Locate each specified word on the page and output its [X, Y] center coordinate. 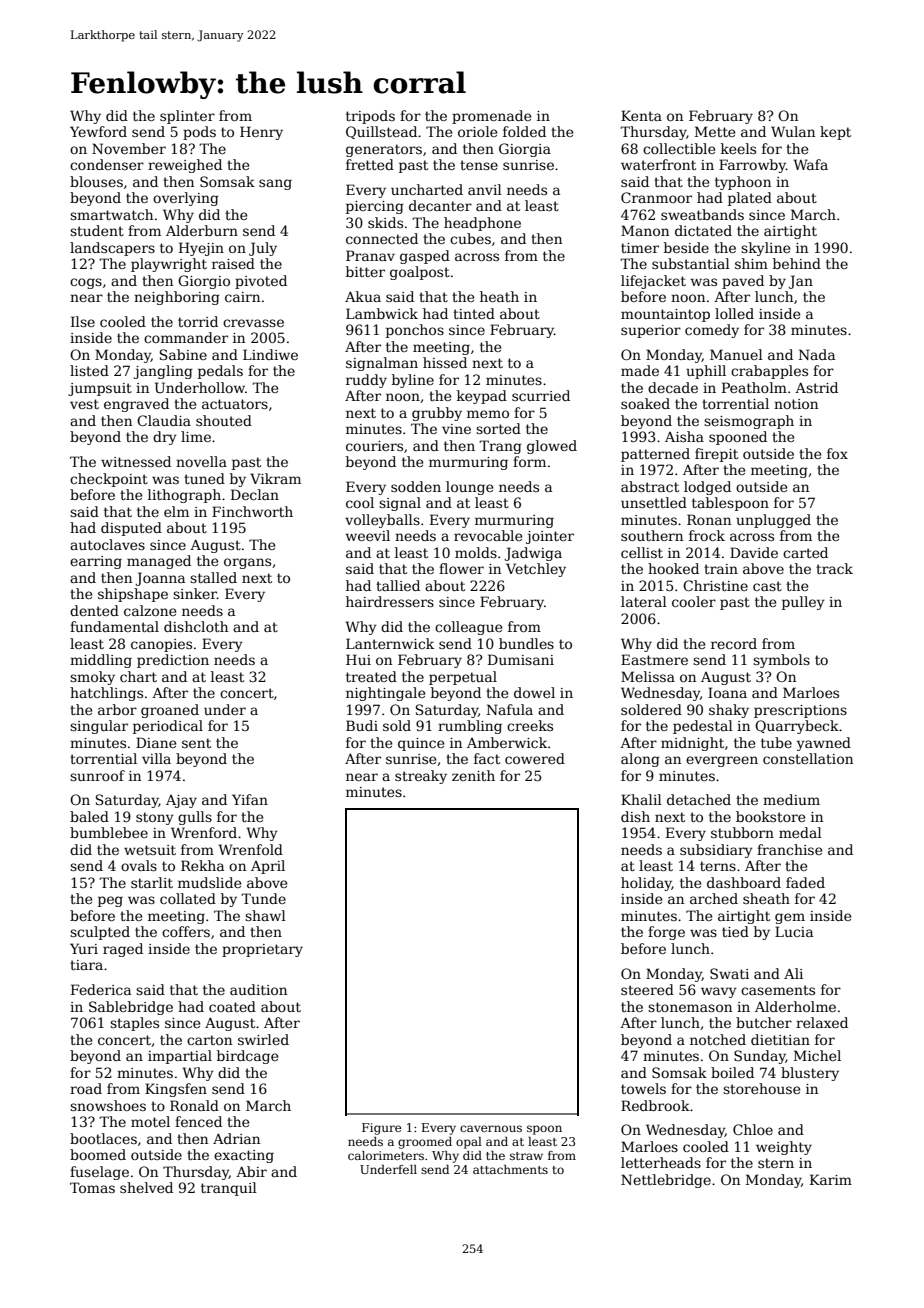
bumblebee [109, 832]
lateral [644, 601]
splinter [187, 117]
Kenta [641, 115]
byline [413, 381]
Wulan [793, 131]
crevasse [253, 323]
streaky [421, 777]
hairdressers [390, 601]
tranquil [229, 1189]
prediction [173, 661]
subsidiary [716, 851]
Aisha [684, 436]
